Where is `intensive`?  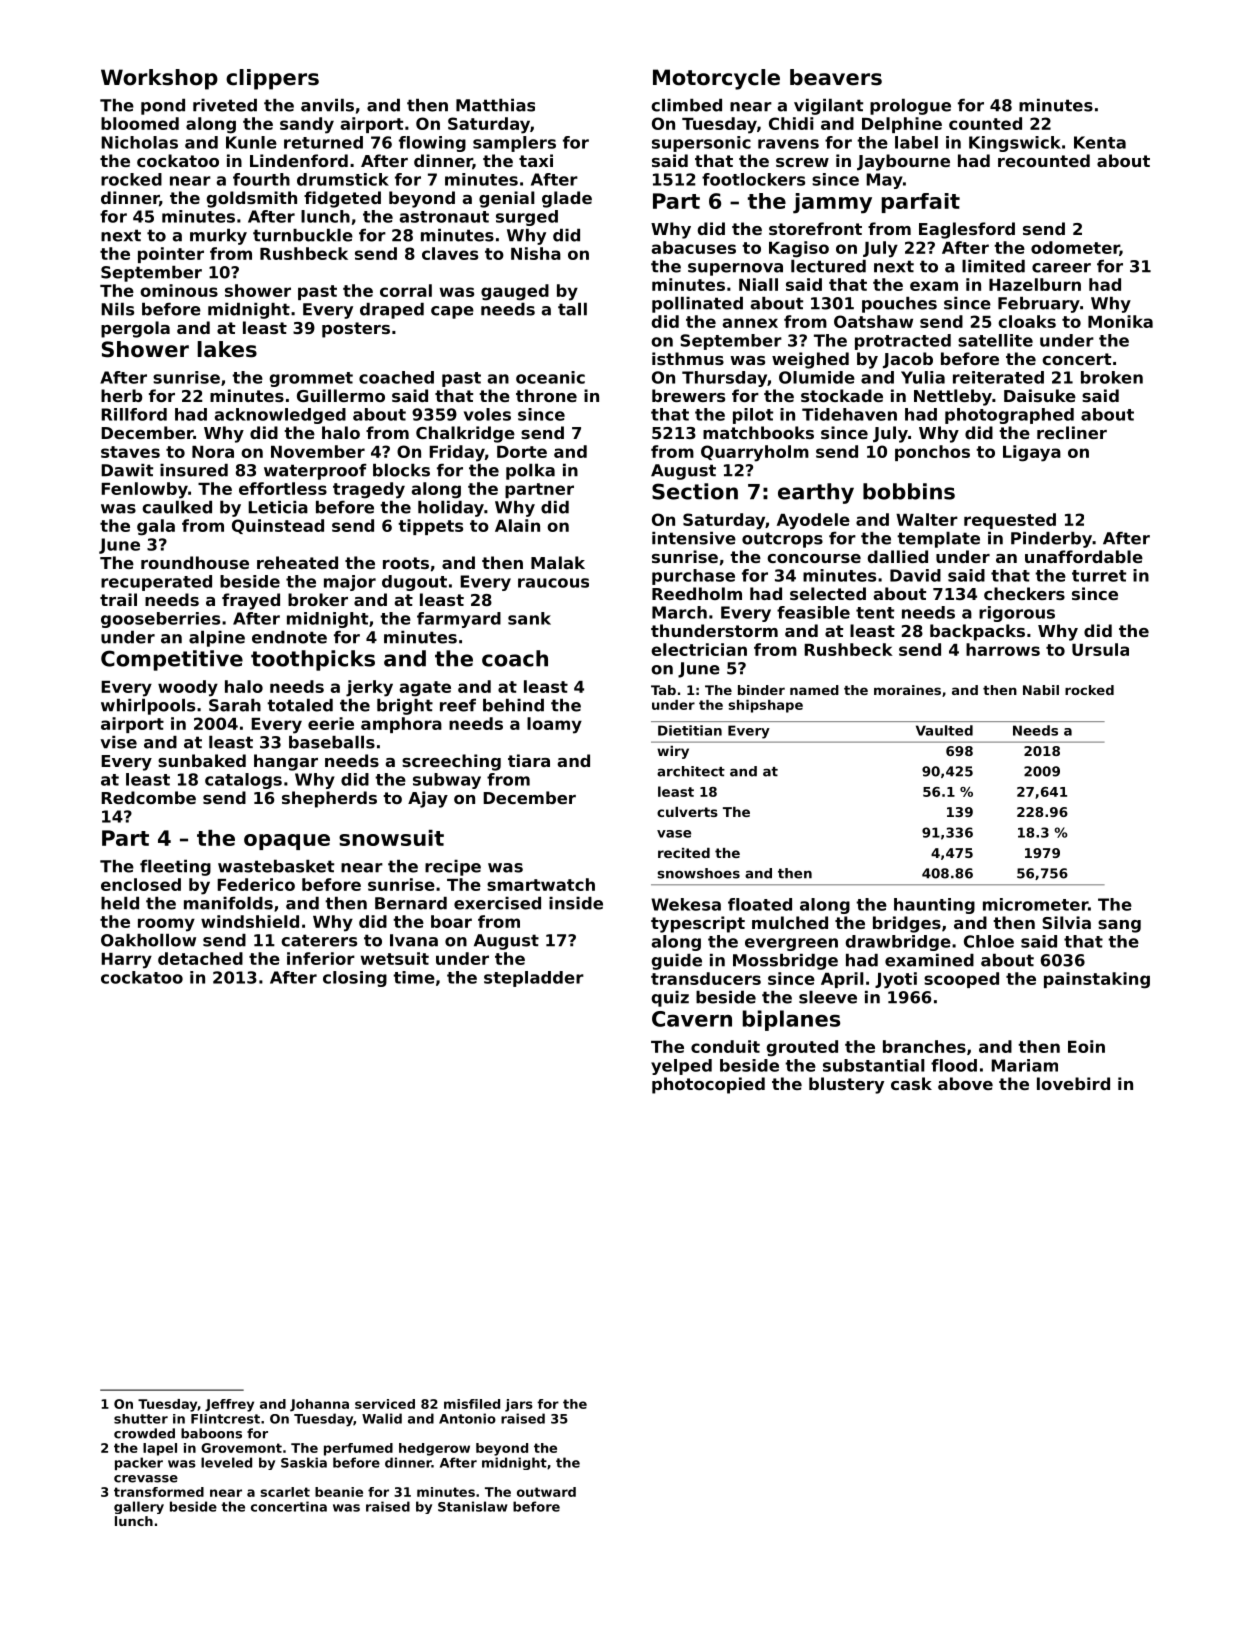 intensive is located at coordinates (694, 538).
